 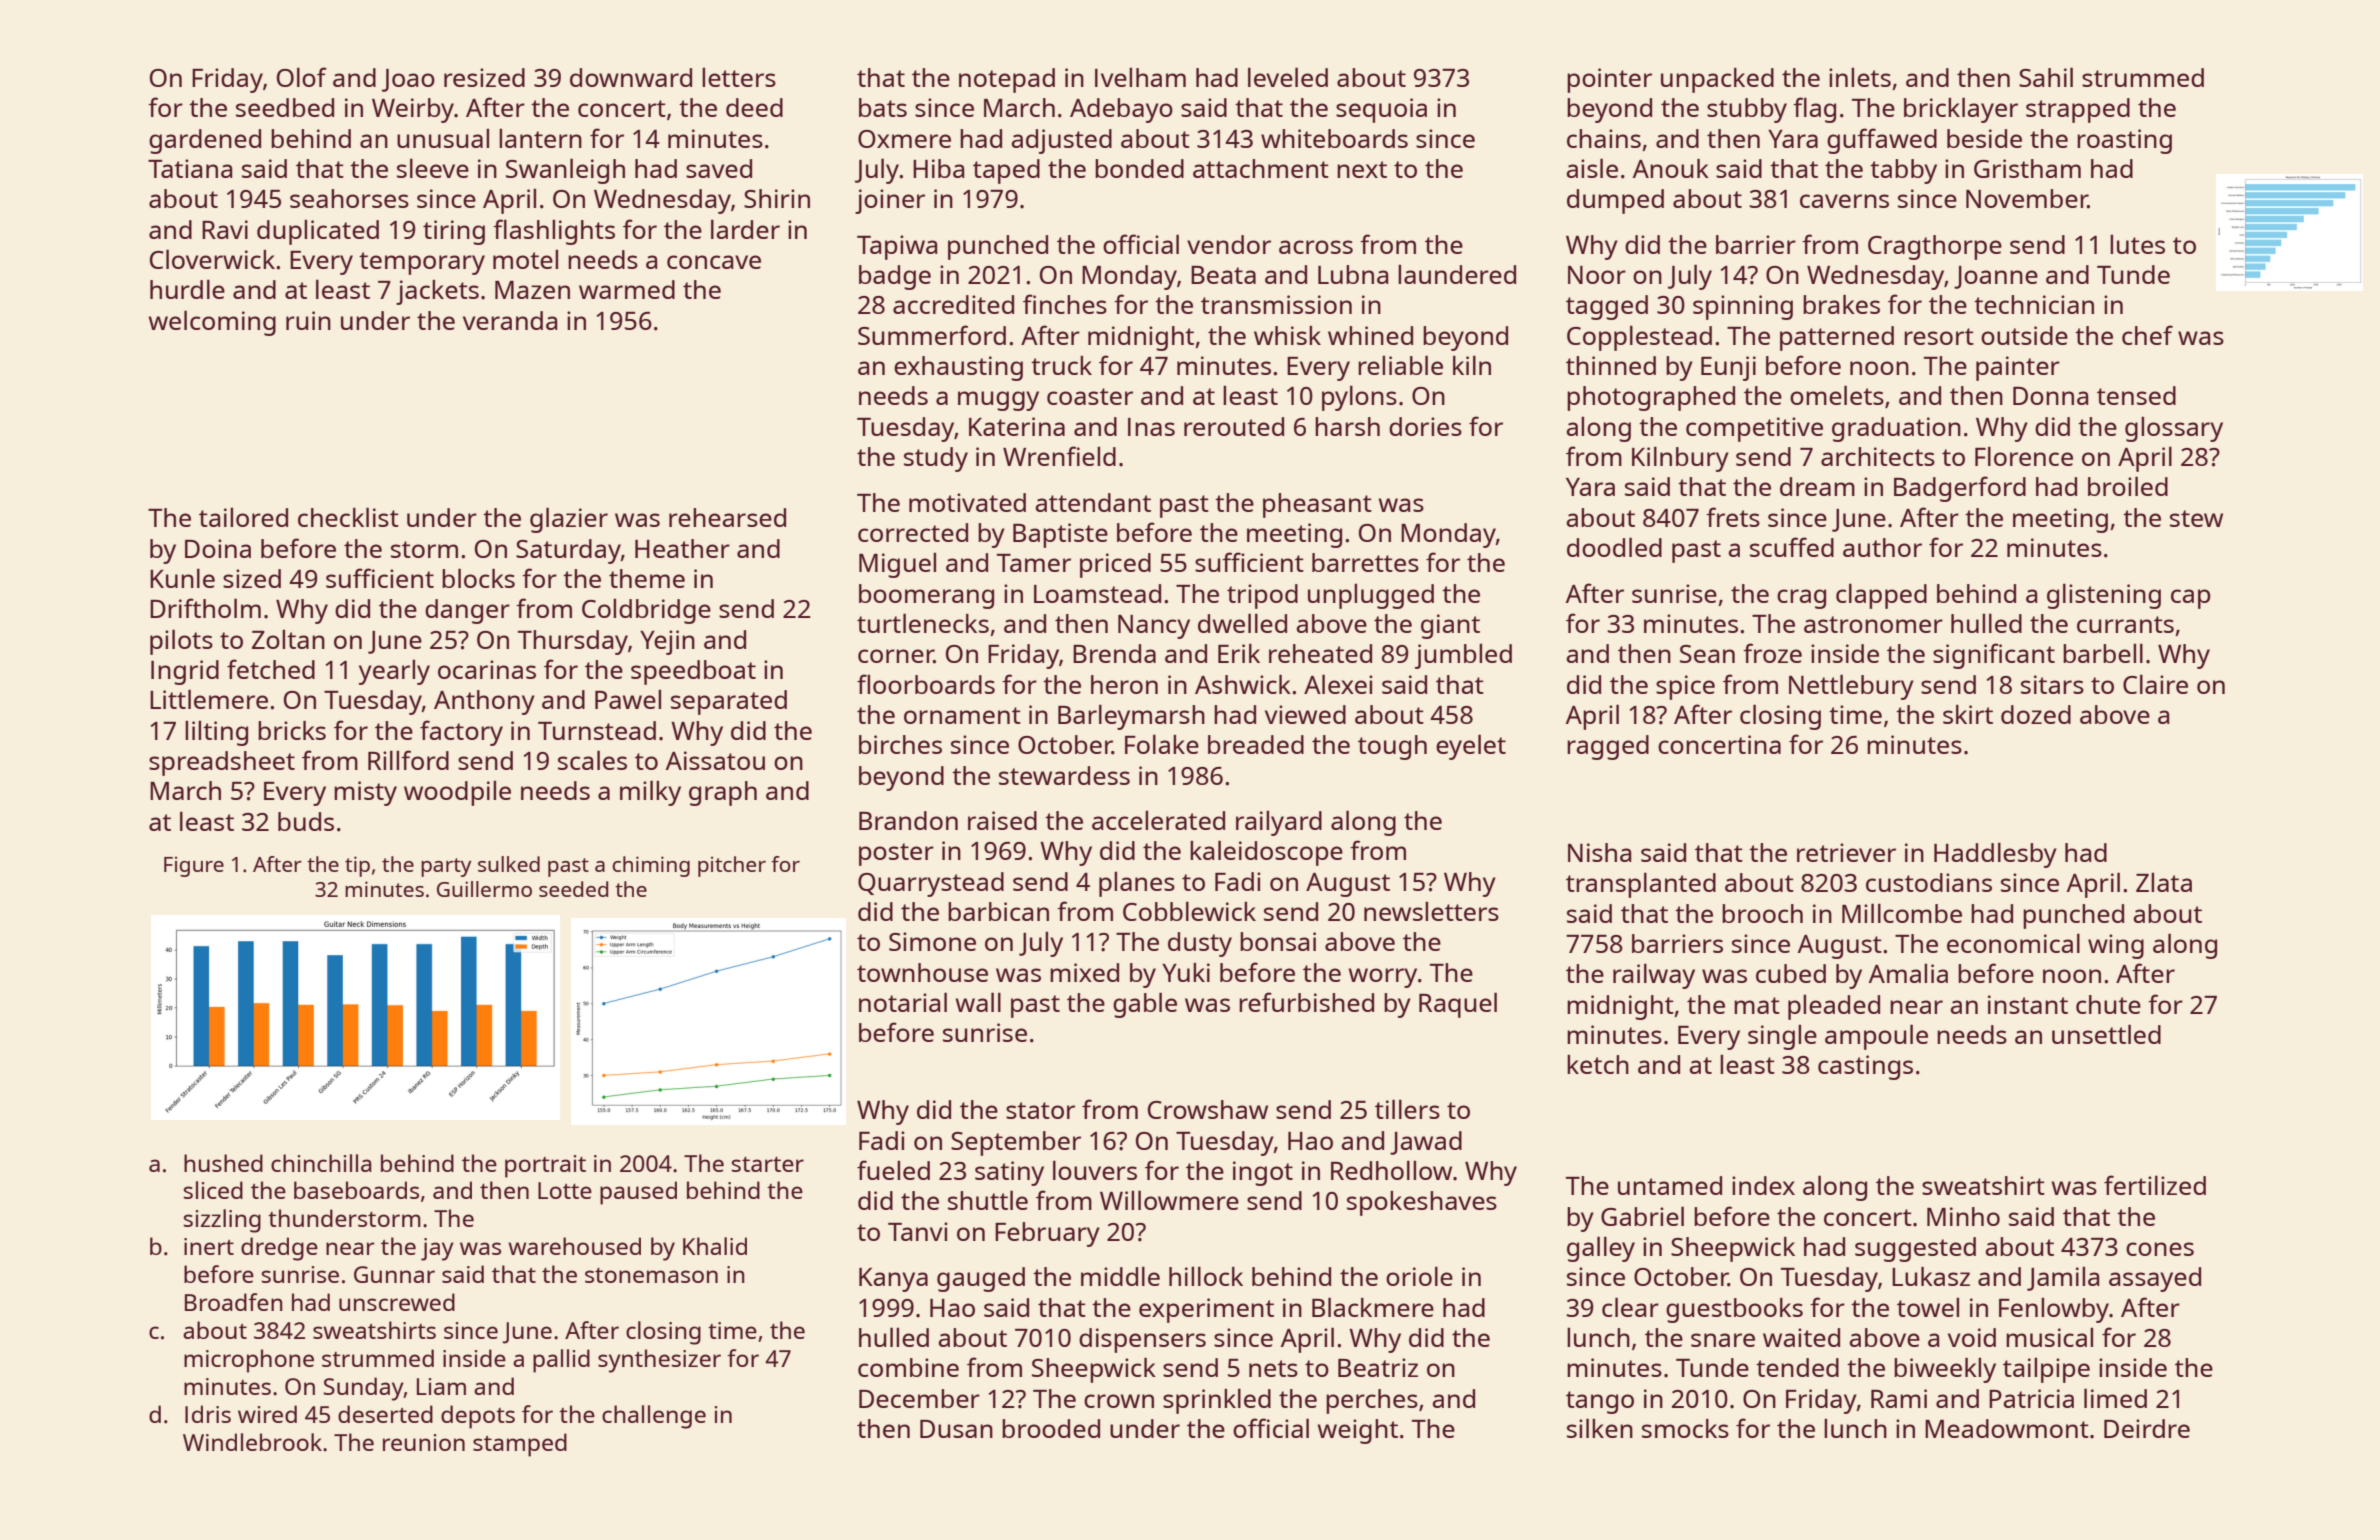 What do you see at coordinates (2128, 486) in the image?
I see `broiled` at bounding box center [2128, 486].
